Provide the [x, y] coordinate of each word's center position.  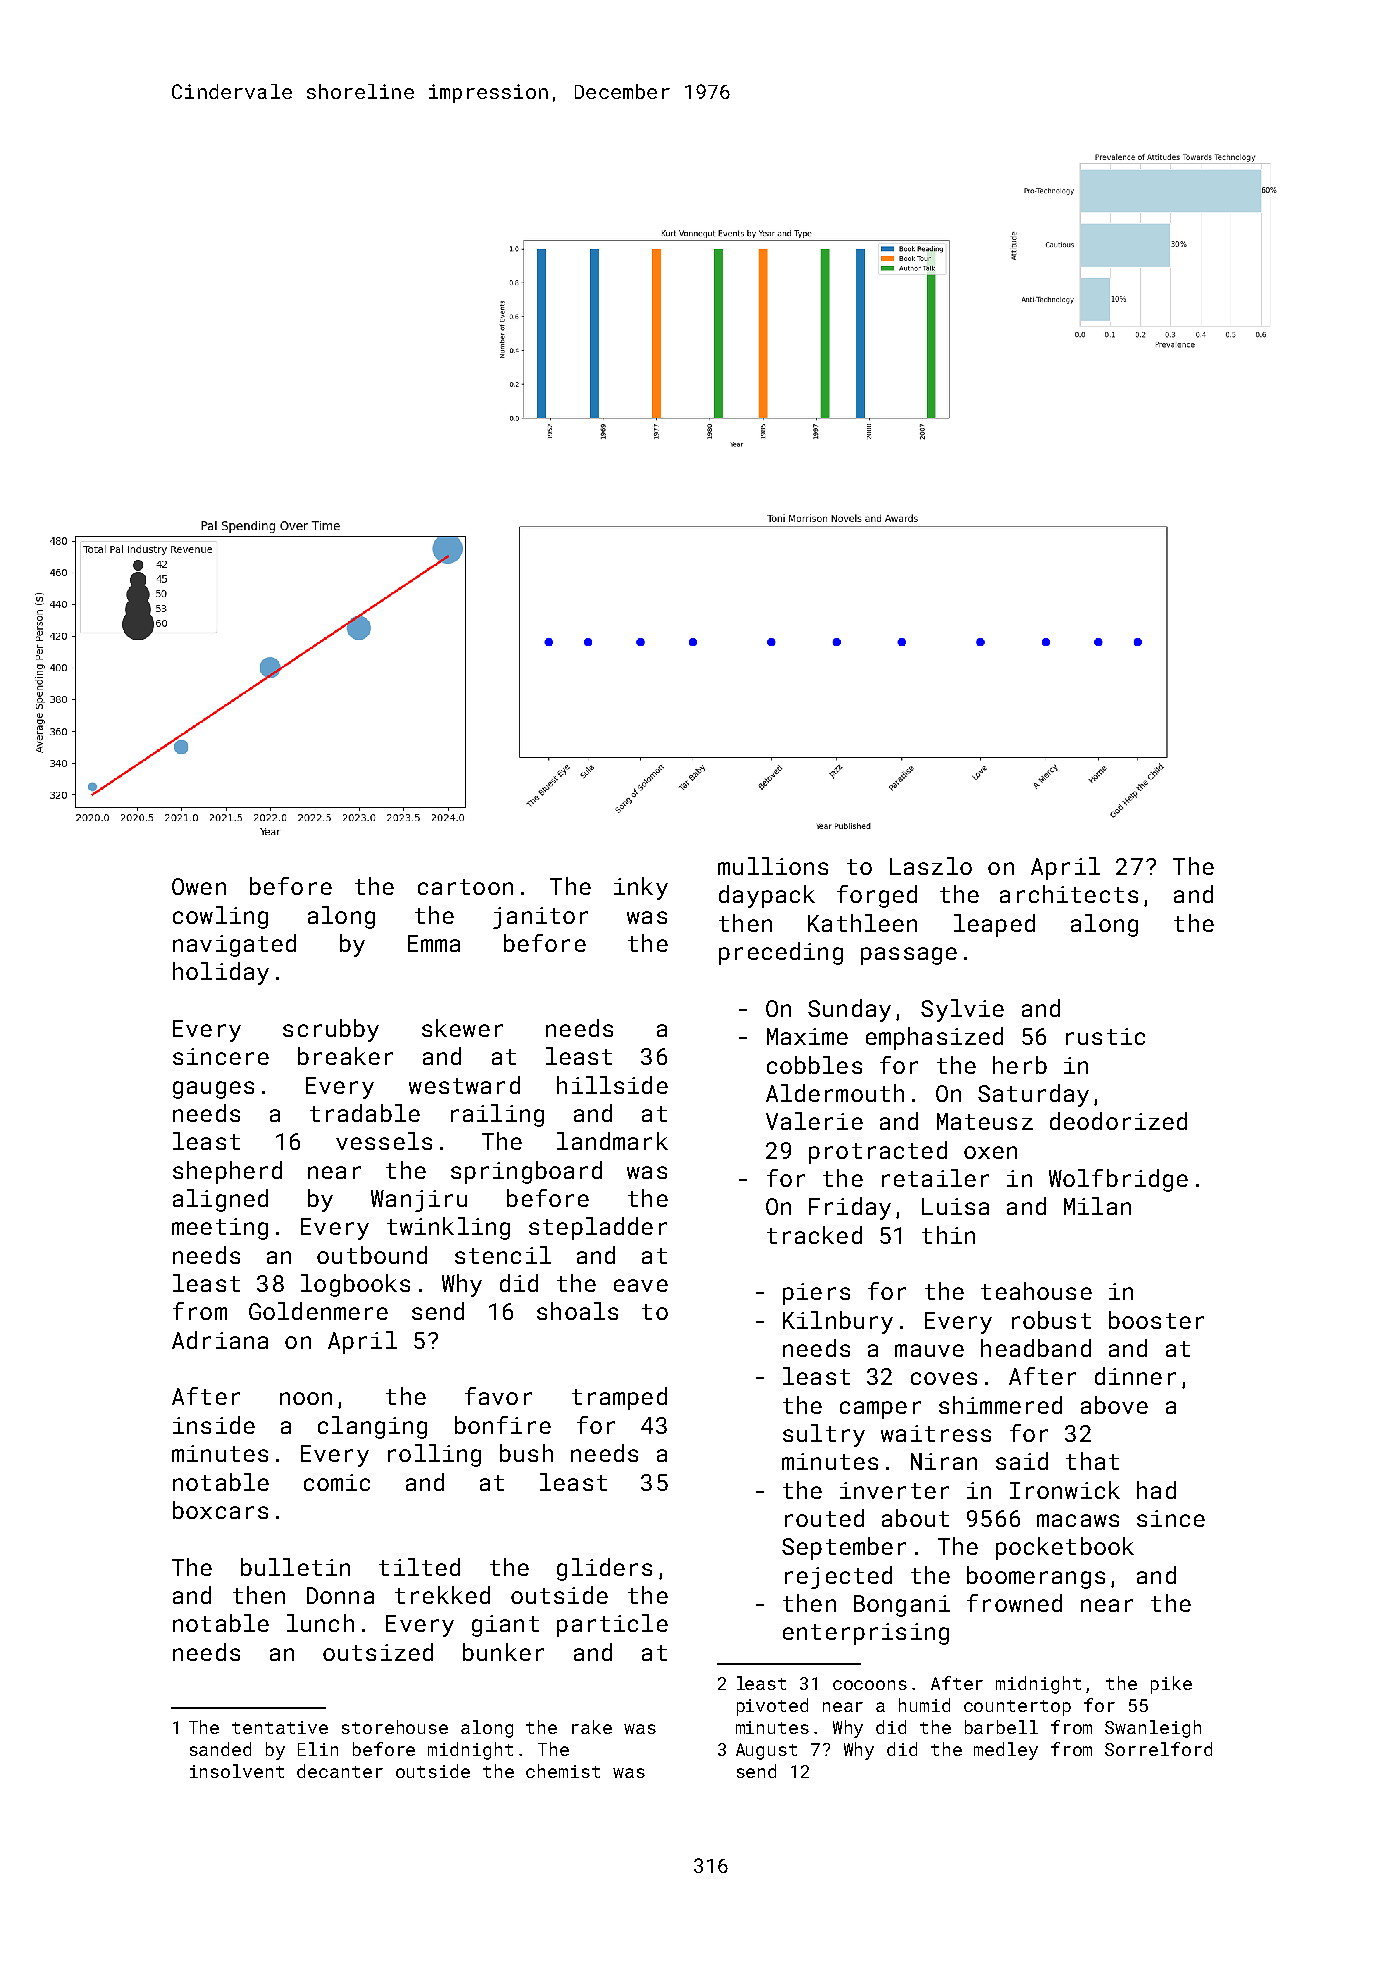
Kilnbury [838, 1322]
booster [1156, 1320]
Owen [199, 886]
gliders [604, 1569]
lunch [320, 1623]
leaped [994, 925]
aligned [220, 1200]
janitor [540, 918]
